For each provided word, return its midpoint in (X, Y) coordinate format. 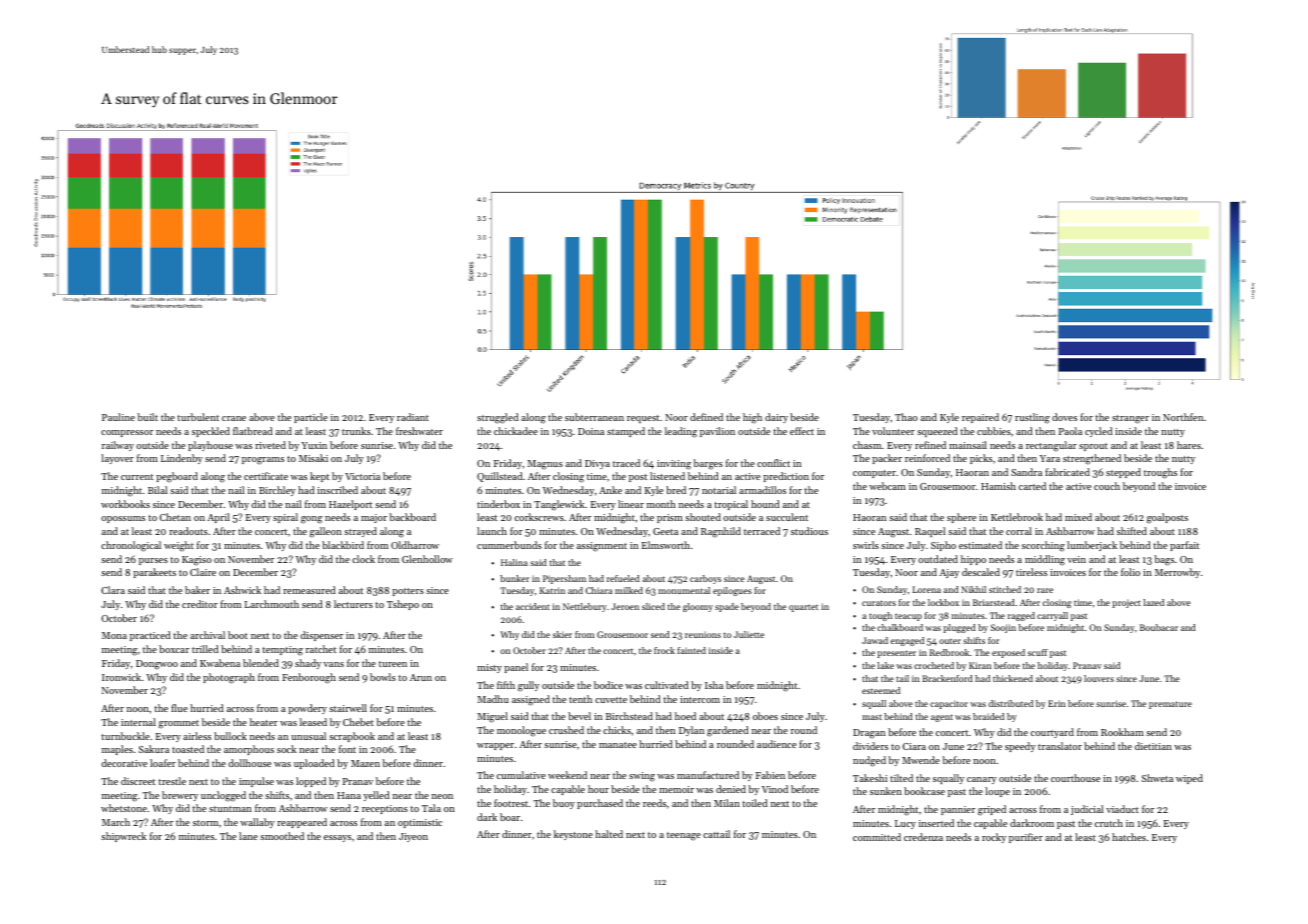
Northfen (1183, 417)
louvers (1099, 678)
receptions (385, 809)
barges (708, 464)
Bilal (157, 490)
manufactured (708, 775)
